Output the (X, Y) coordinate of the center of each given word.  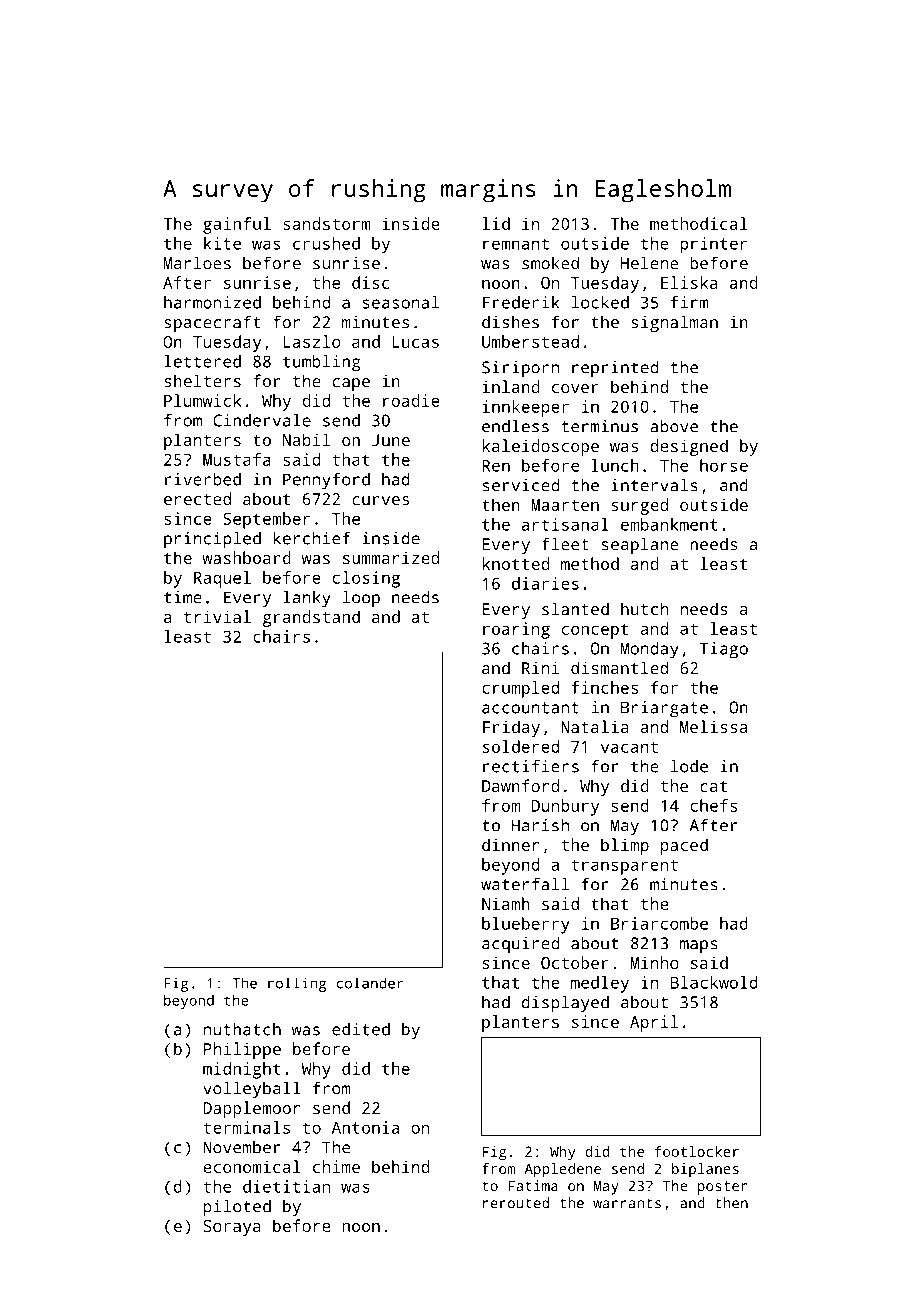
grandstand (311, 618)
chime (336, 1166)
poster (722, 1188)
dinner (510, 844)
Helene (650, 263)
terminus (599, 426)
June (391, 440)
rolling (297, 984)
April (654, 1023)
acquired (520, 944)
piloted (237, 1207)
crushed (326, 243)
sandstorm (327, 223)
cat (713, 786)
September (266, 520)
